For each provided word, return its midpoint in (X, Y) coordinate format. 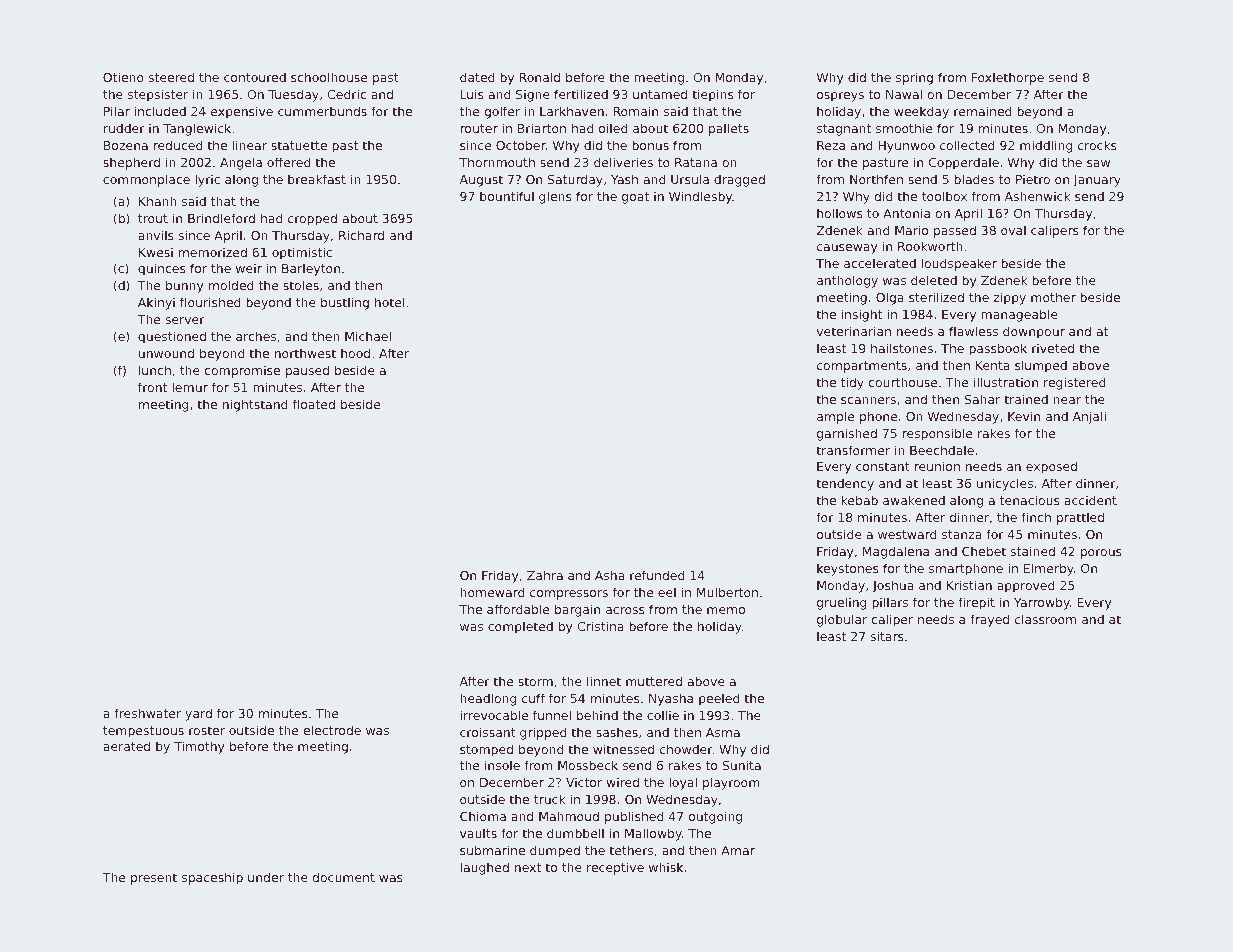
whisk (666, 867)
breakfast (317, 179)
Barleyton (311, 269)
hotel (389, 302)
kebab (859, 500)
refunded (657, 575)
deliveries (623, 162)
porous (1101, 554)
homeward (492, 592)
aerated (126, 746)
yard (198, 714)
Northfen (876, 179)
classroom (1045, 619)
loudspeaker (959, 264)
